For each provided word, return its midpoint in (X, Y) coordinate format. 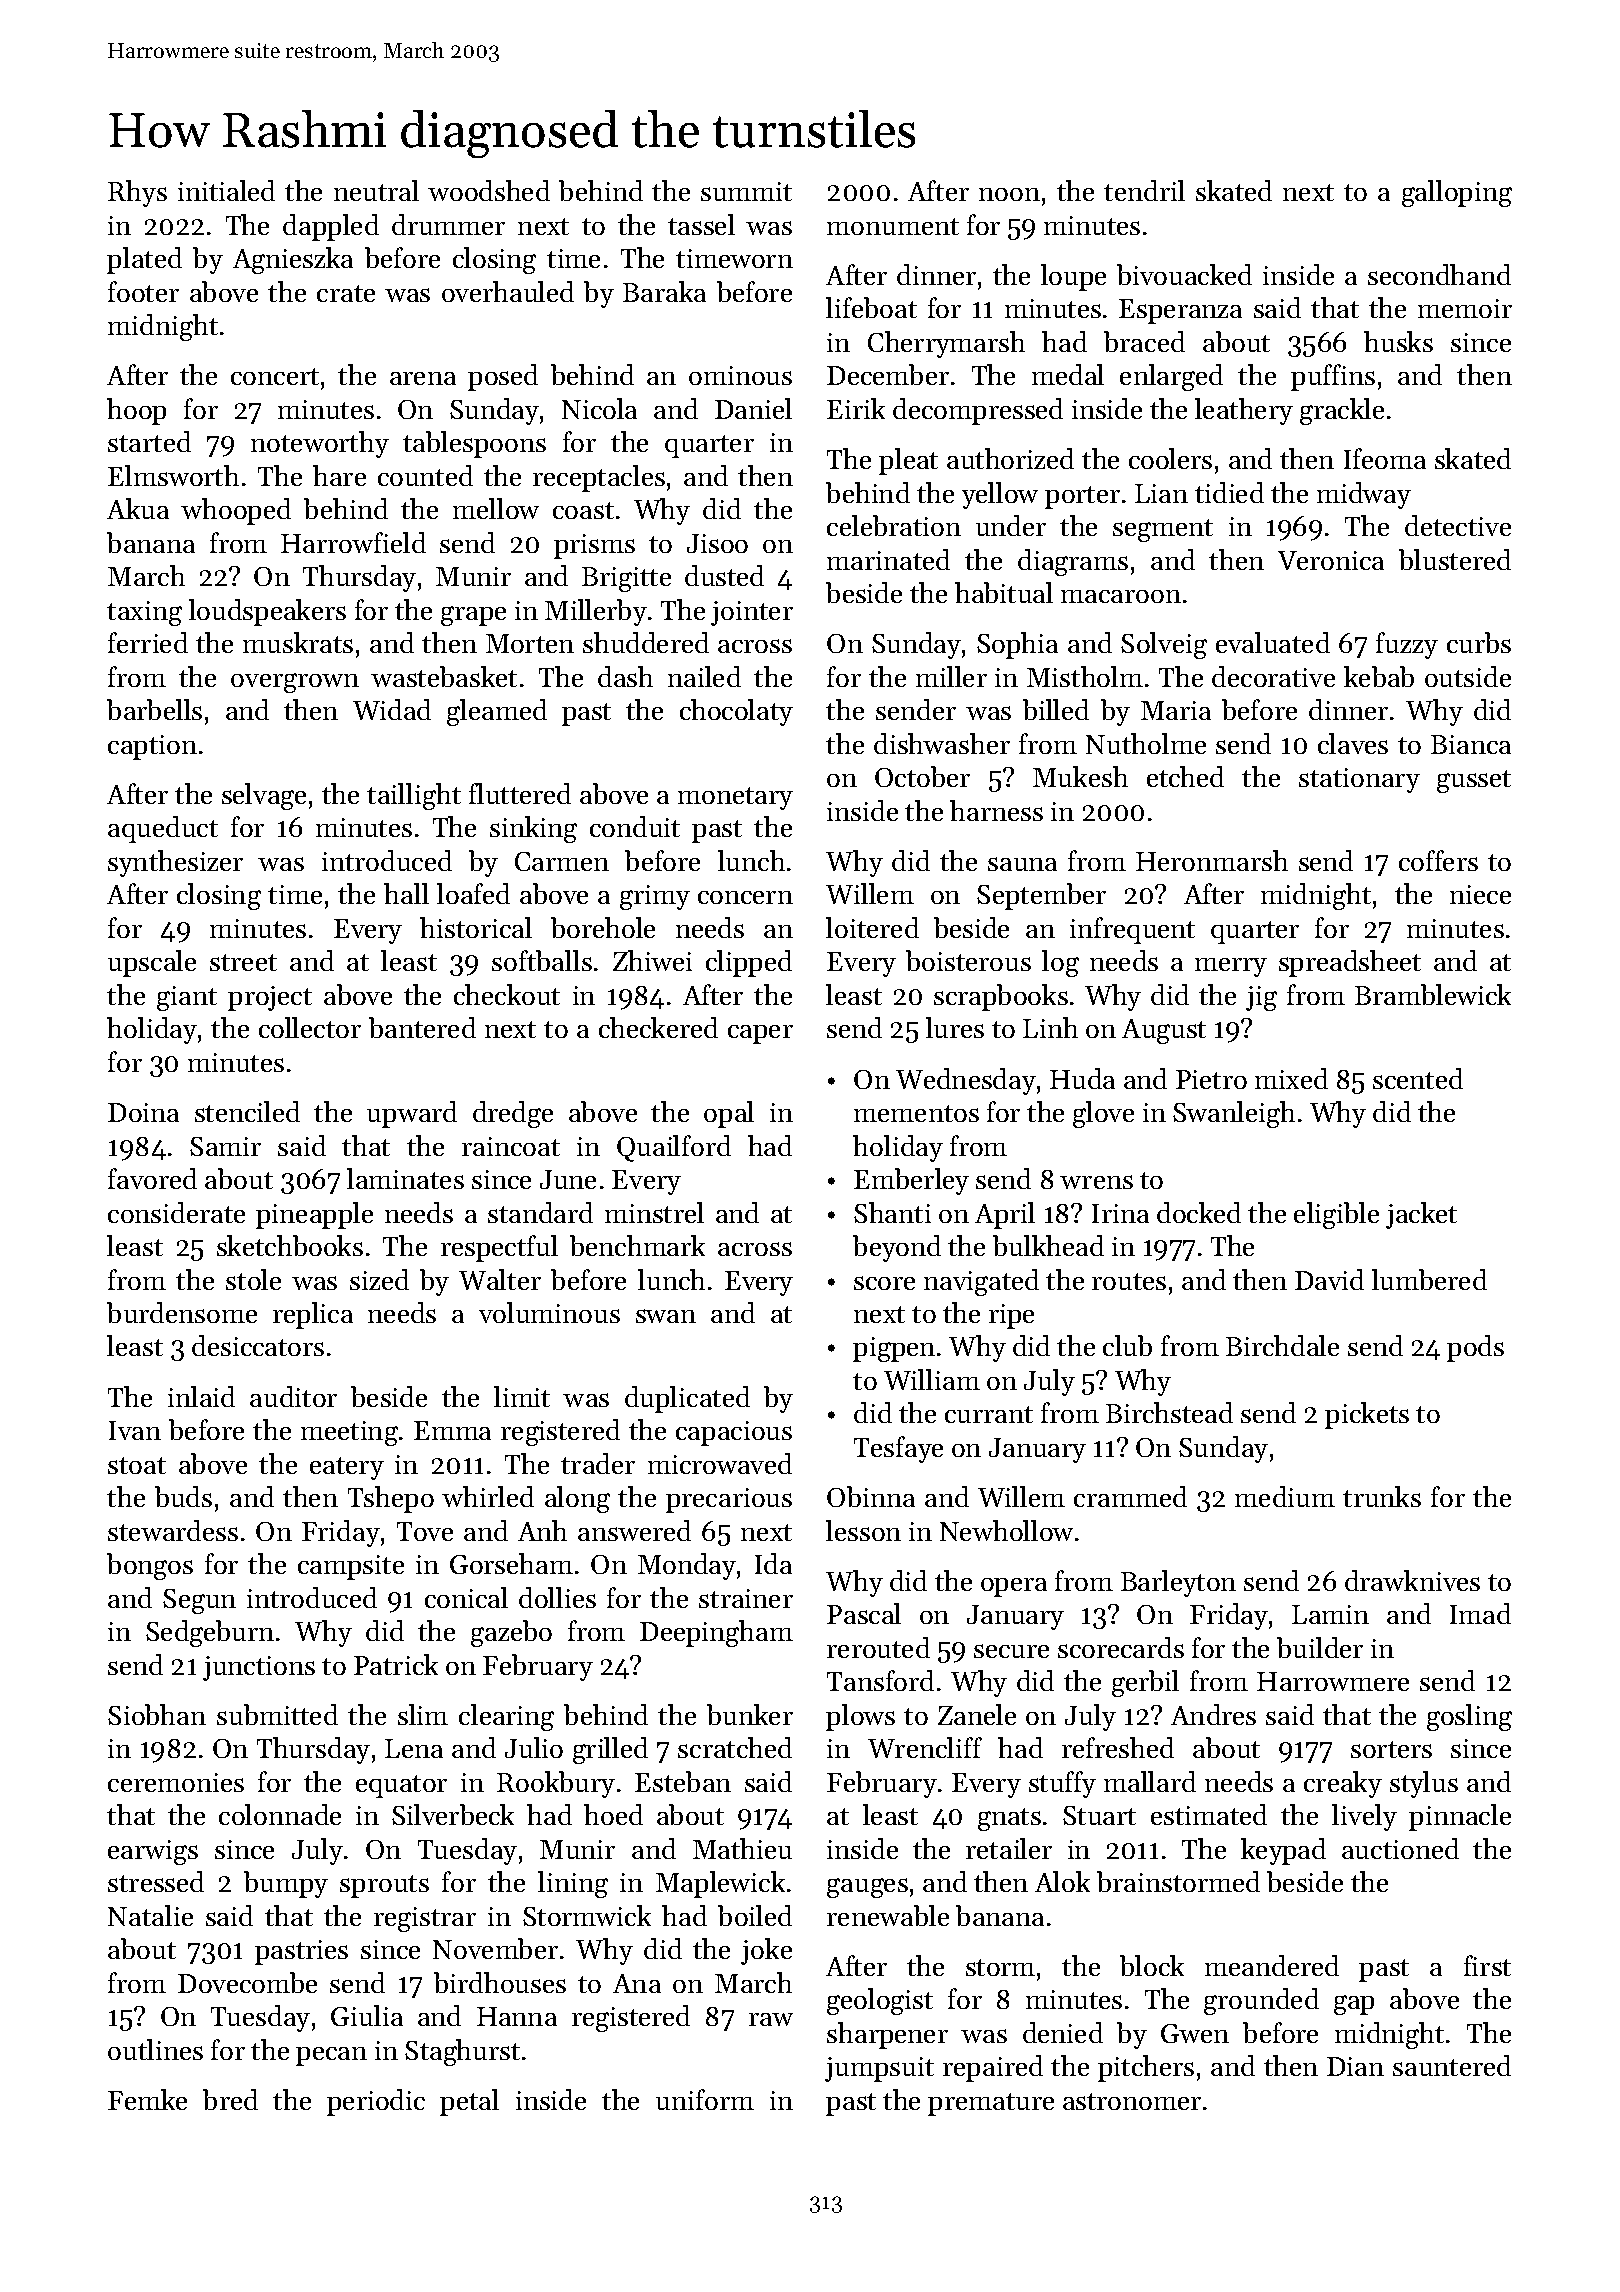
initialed (226, 190)
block (1152, 1965)
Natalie (150, 1915)
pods (1475, 1348)
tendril (1144, 190)
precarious (729, 1500)
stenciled (247, 1111)
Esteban (683, 1781)
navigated (981, 1282)
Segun (199, 1601)
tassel (701, 224)
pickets (1367, 1415)
